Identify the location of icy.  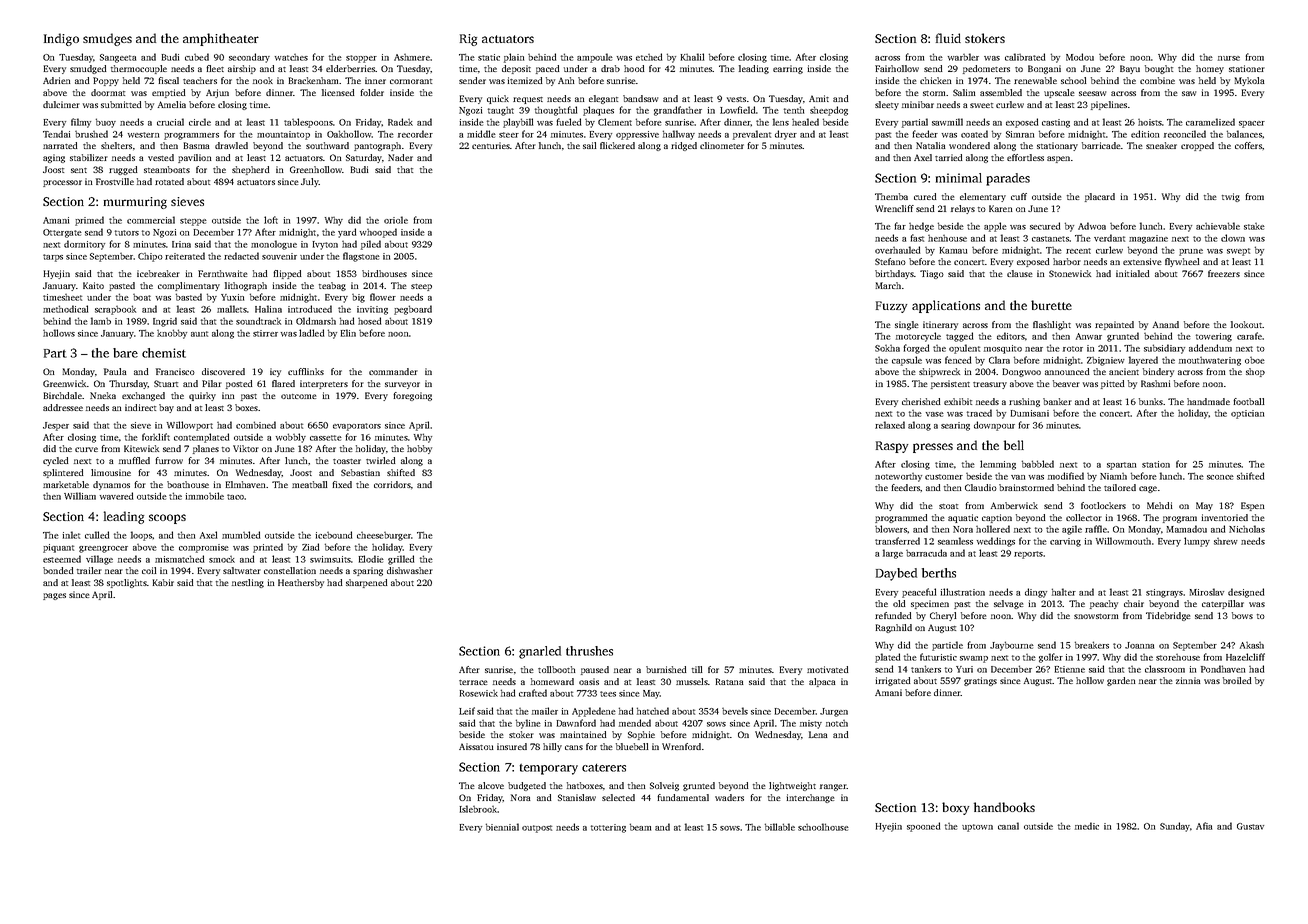
(275, 372).
